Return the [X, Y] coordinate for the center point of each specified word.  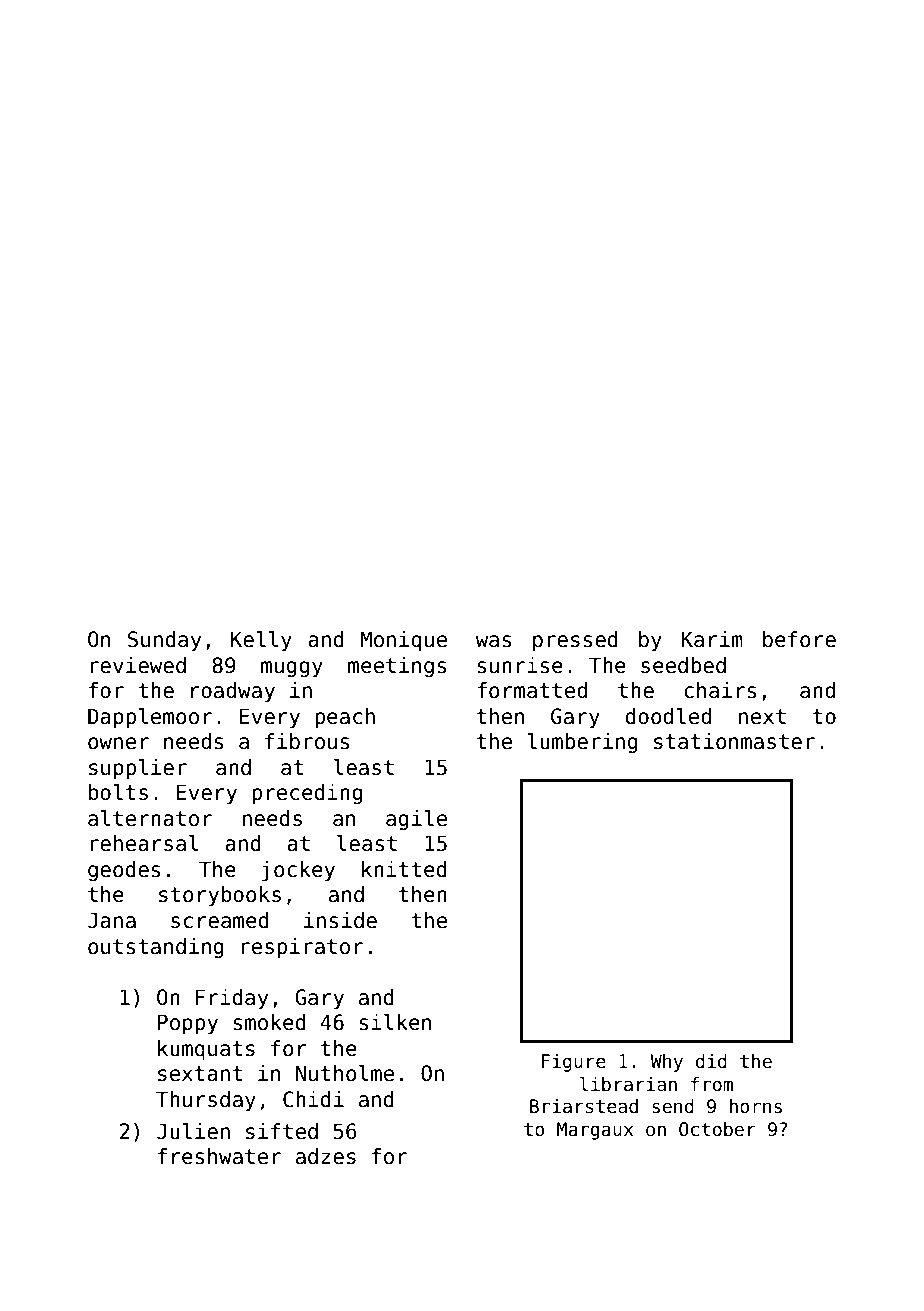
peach [345, 718]
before [799, 639]
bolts [118, 792]
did [711, 1061]
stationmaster [734, 741]
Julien [193, 1131]
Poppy [188, 1024]
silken [395, 1022]
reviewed [138, 665]
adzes [326, 1156]
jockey [298, 871]
